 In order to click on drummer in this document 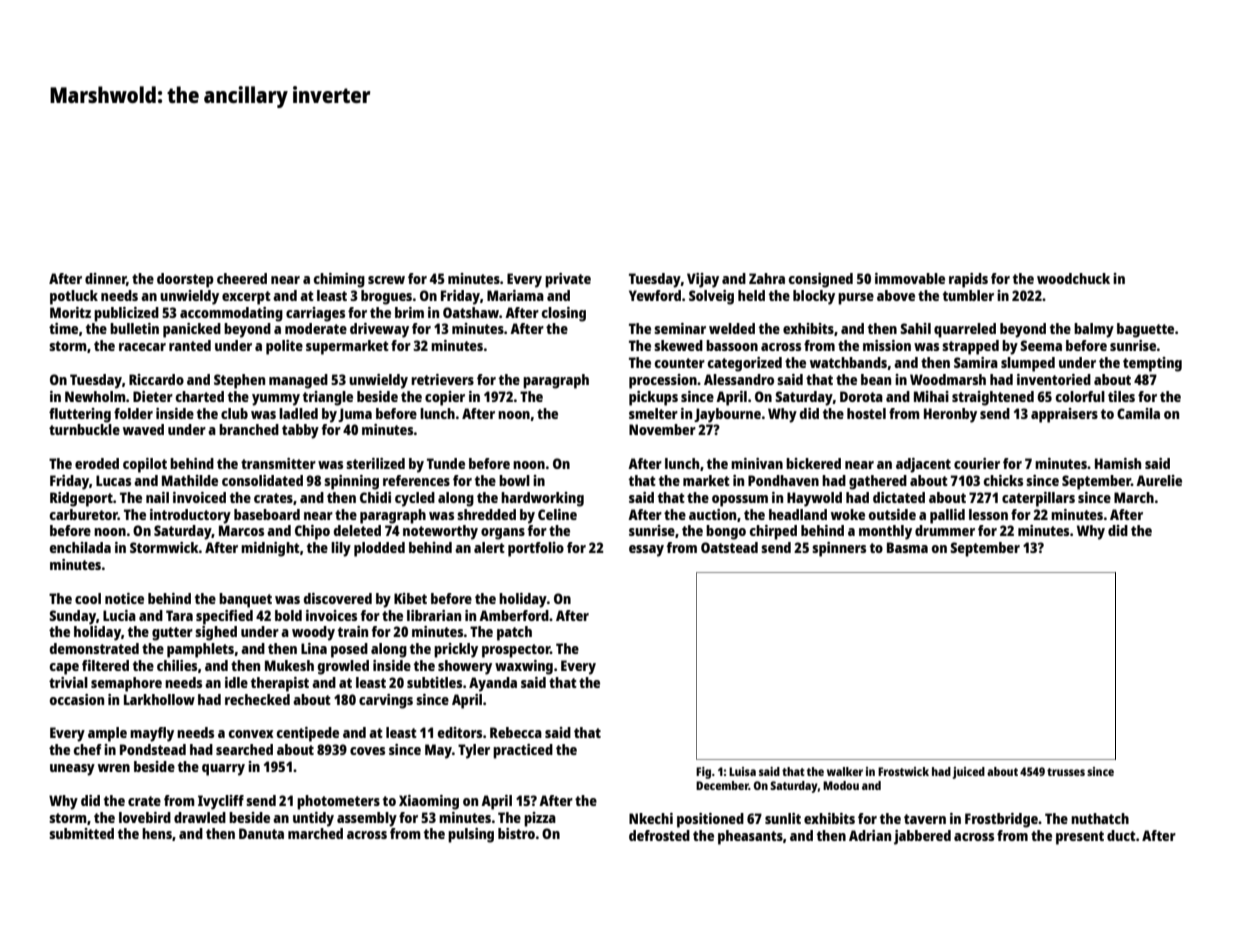, I will do `click(945, 530)`.
